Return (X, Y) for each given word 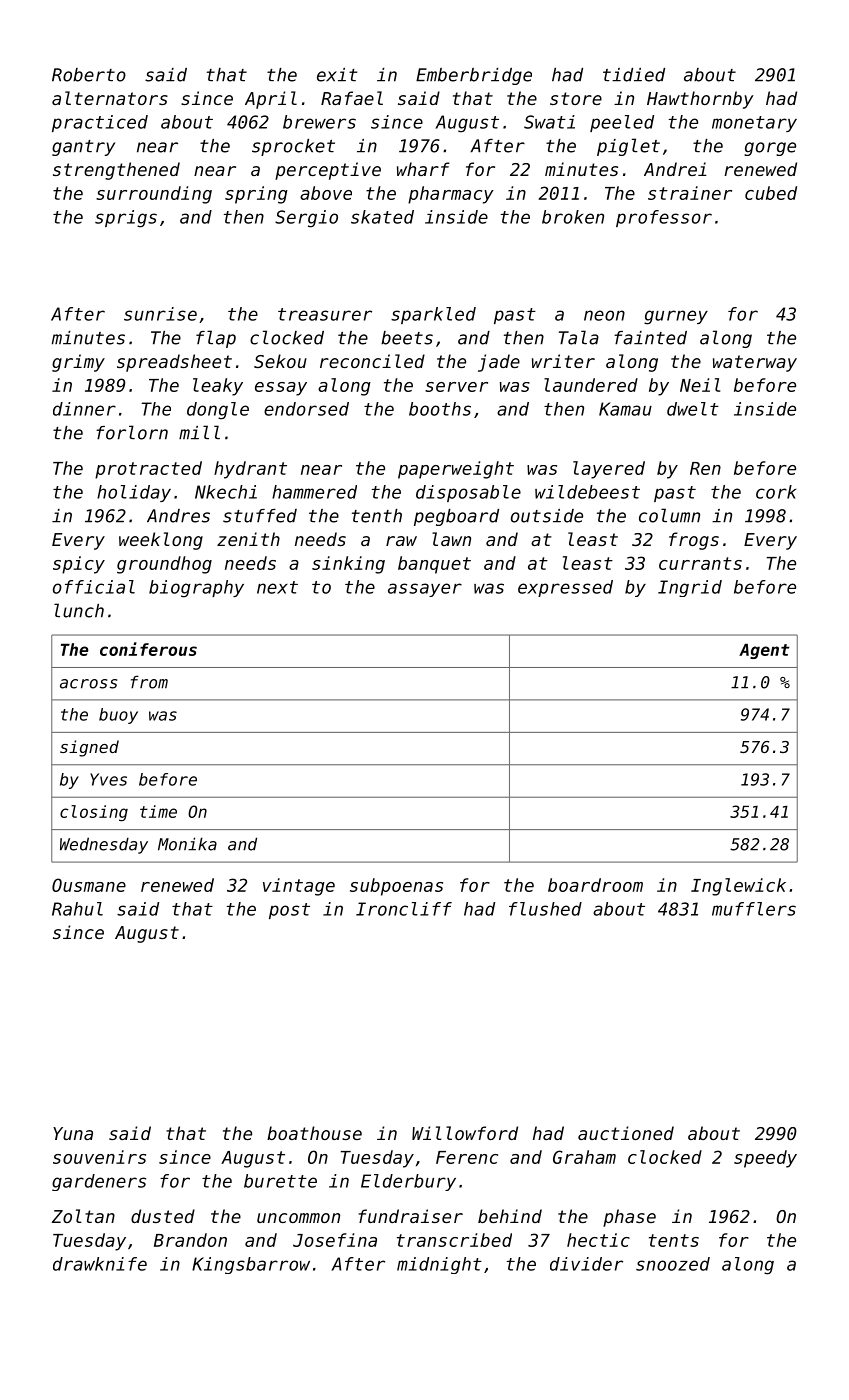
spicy (79, 565)
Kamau (625, 409)
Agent (764, 651)
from (149, 682)
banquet (434, 565)
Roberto (89, 75)
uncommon (298, 1218)
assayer (425, 590)
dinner (84, 409)
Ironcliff (404, 909)
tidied (634, 75)
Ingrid (690, 588)
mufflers (754, 909)
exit (337, 75)
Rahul (77, 909)
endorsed (306, 409)
